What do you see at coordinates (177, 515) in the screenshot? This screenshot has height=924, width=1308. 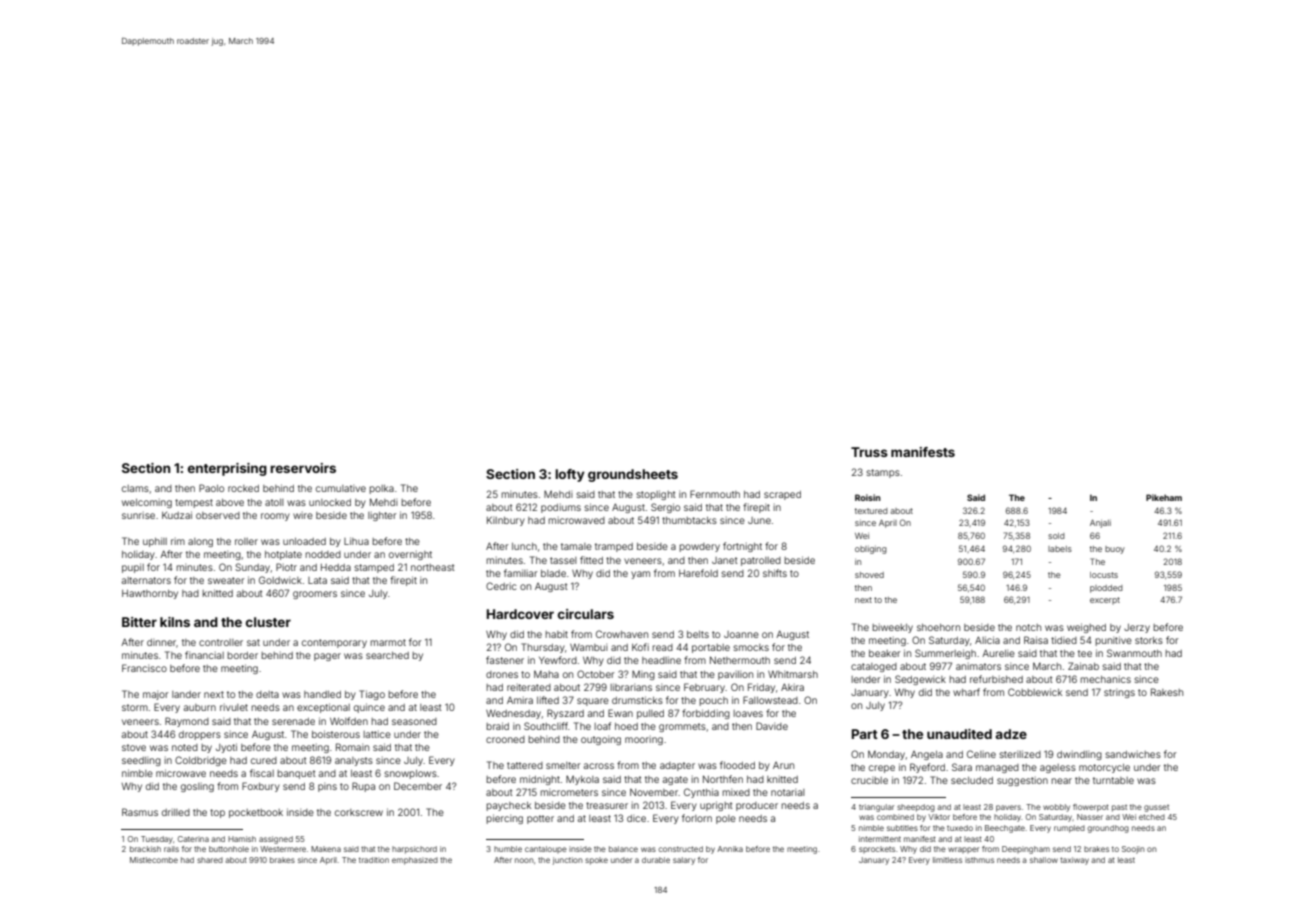 I see `Kudzai` at bounding box center [177, 515].
